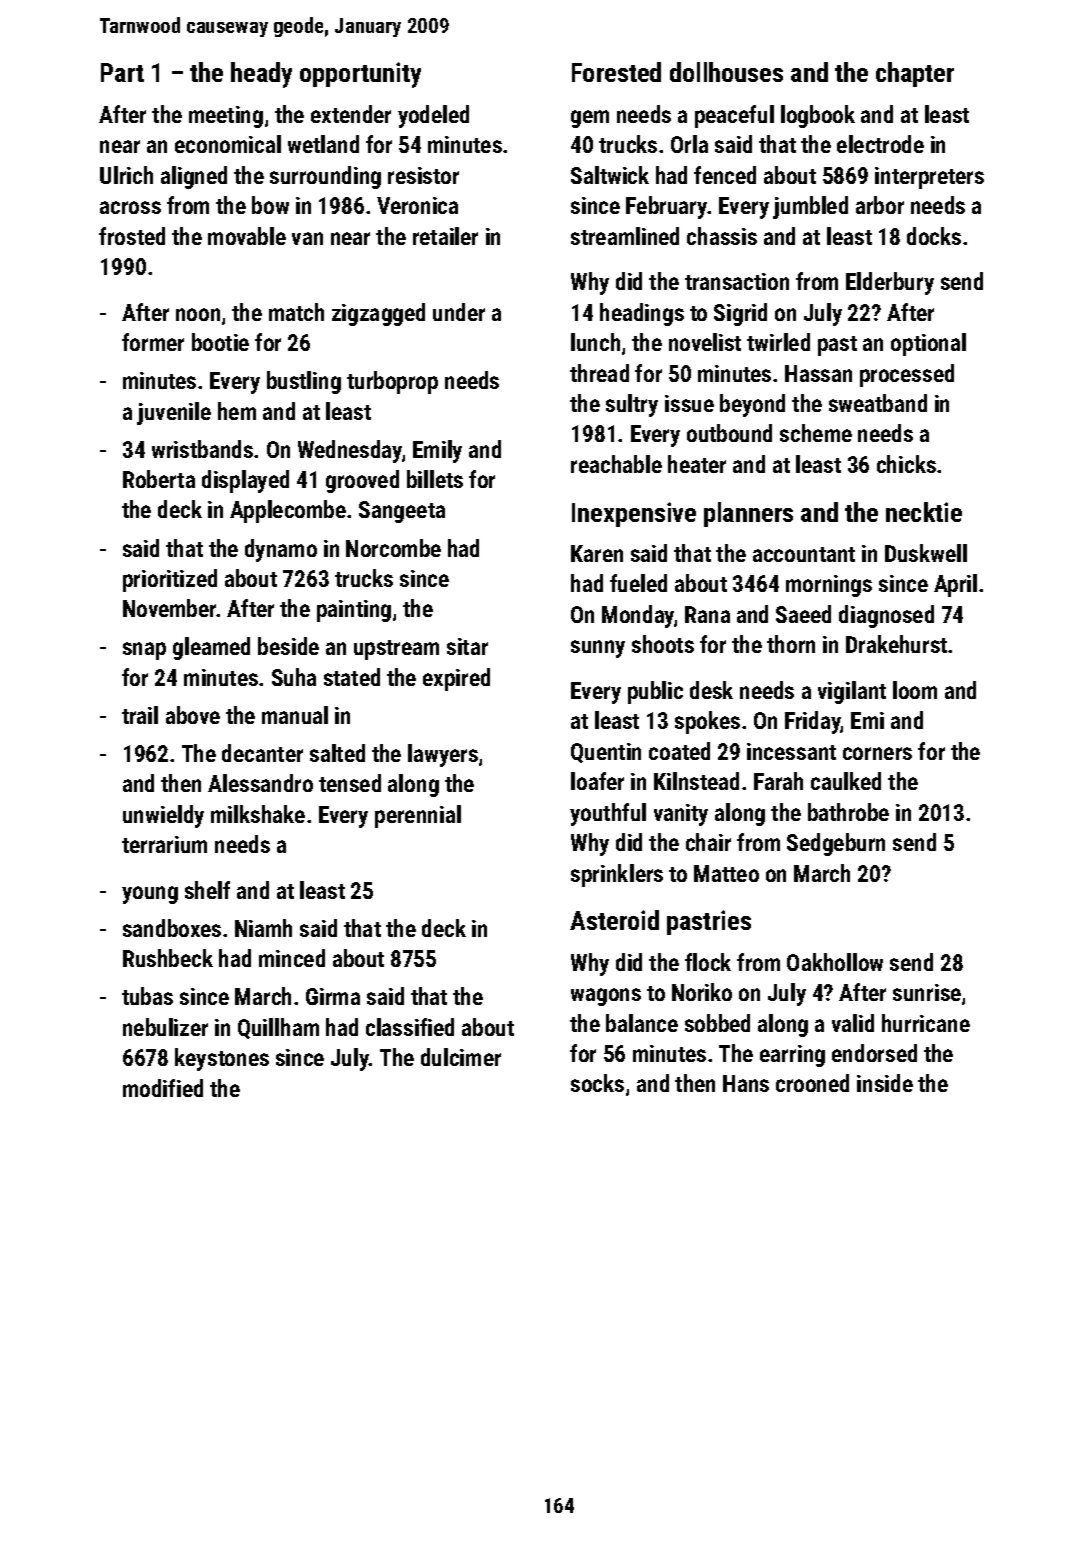 This screenshot has width=1086, height=1543. What do you see at coordinates (926, 1023) in the screenshot?
I see `hurricane` at bounding box center [926, 1023].
